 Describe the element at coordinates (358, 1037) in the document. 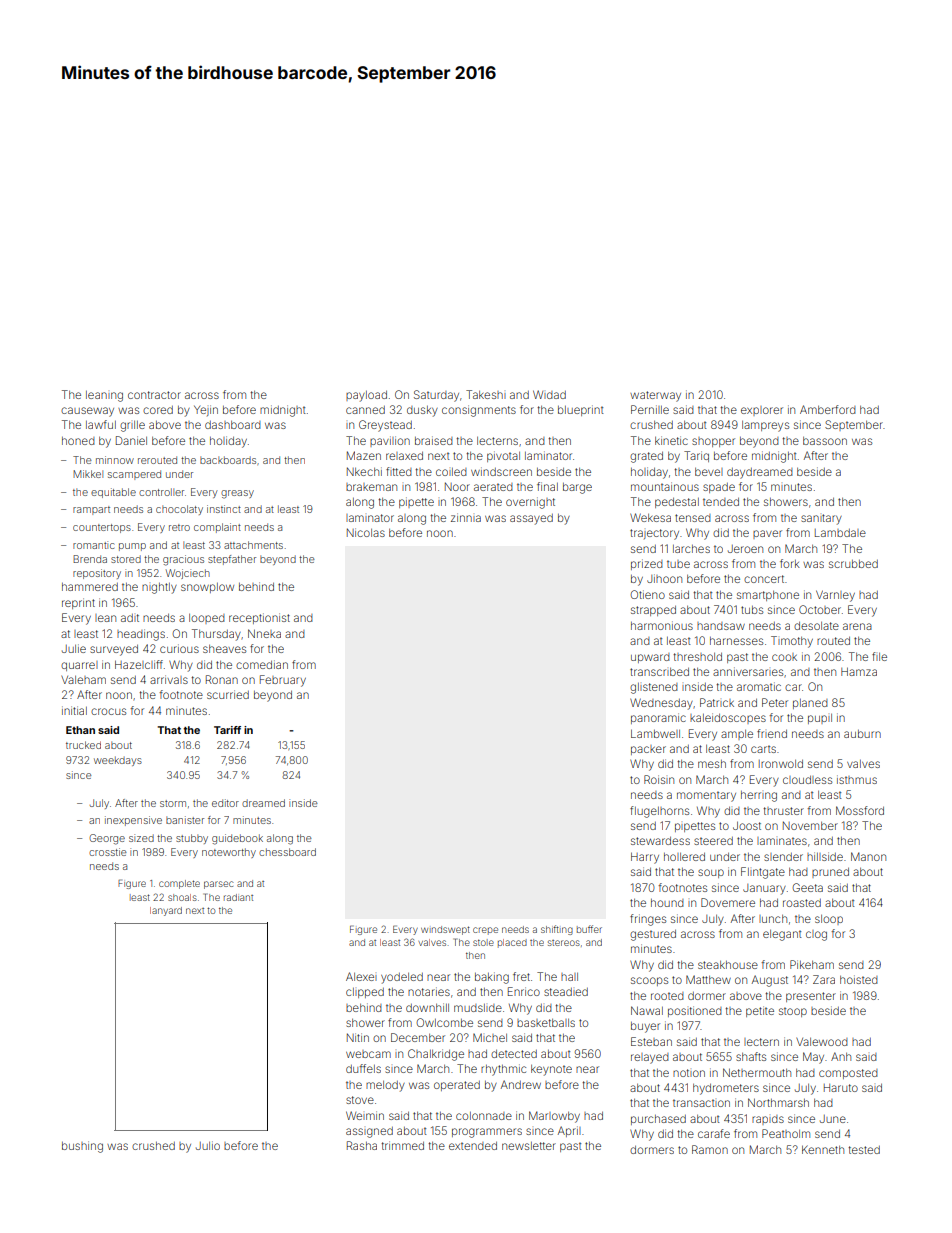

I see `Nitin` at that location.
